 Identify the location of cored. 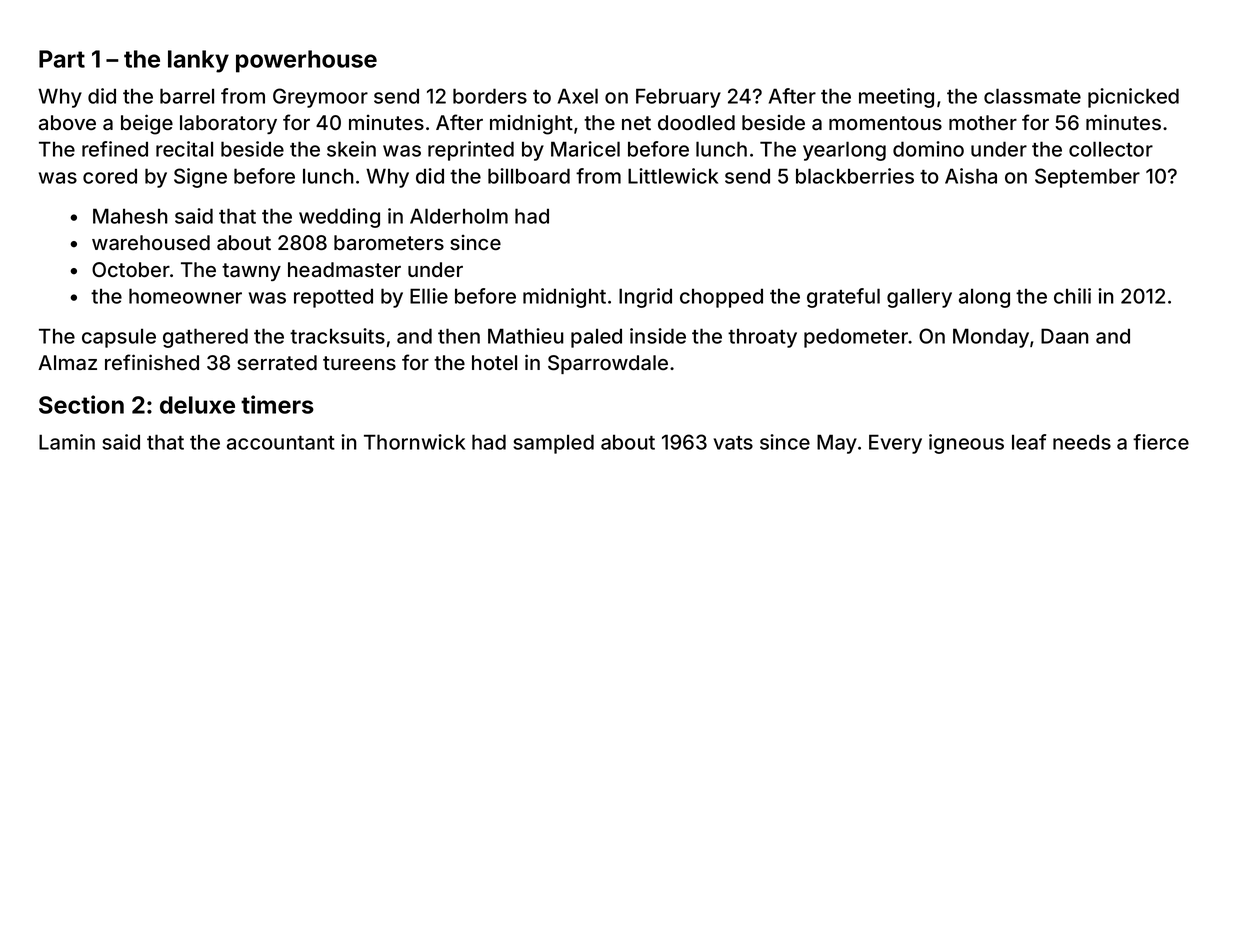
(110, 176).
